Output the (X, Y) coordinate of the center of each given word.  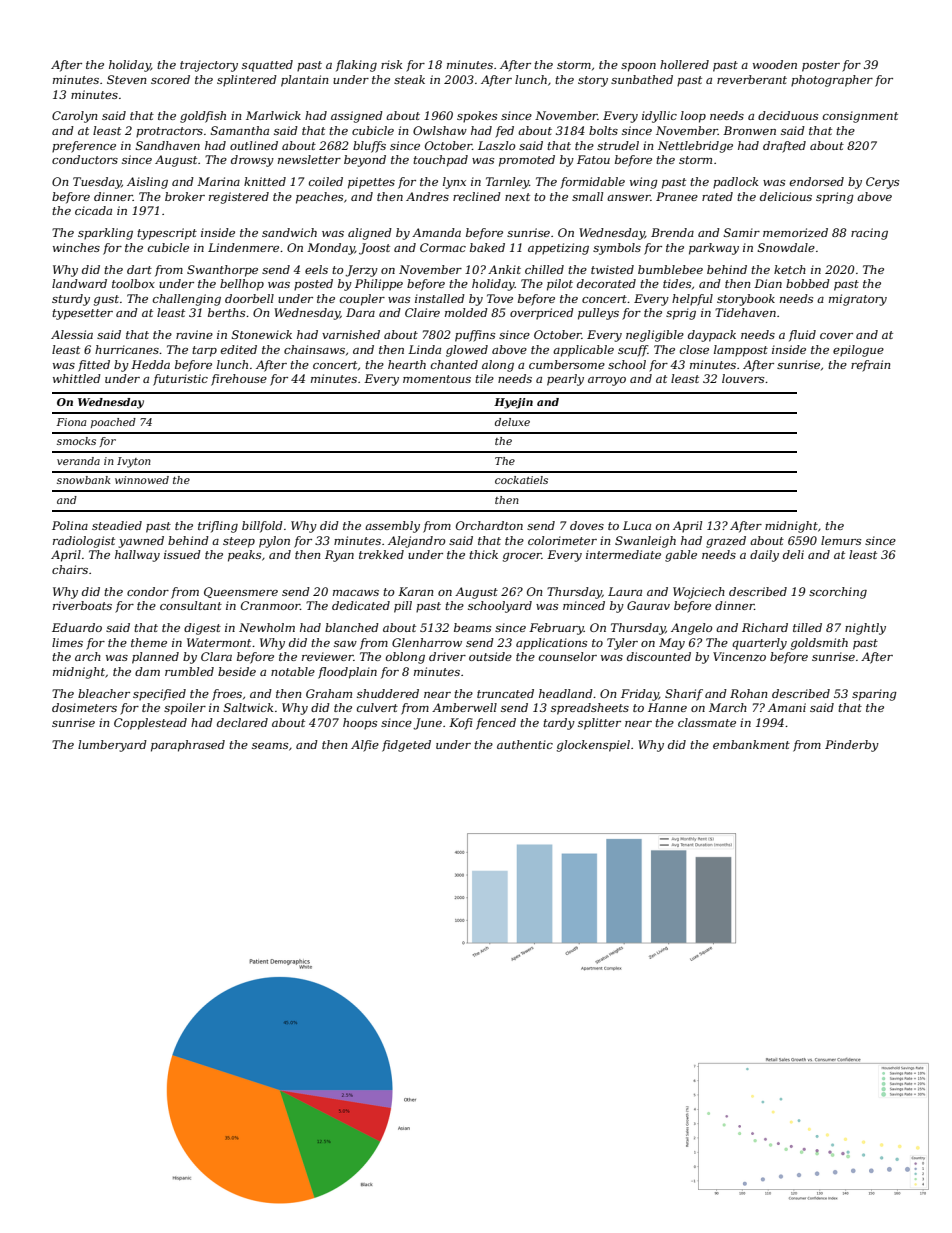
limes (67, 642)
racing (869, 234)
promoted (527, 161)
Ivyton (134, 462)
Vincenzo (739, 656)
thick (483, 554)
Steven (126, 79)
